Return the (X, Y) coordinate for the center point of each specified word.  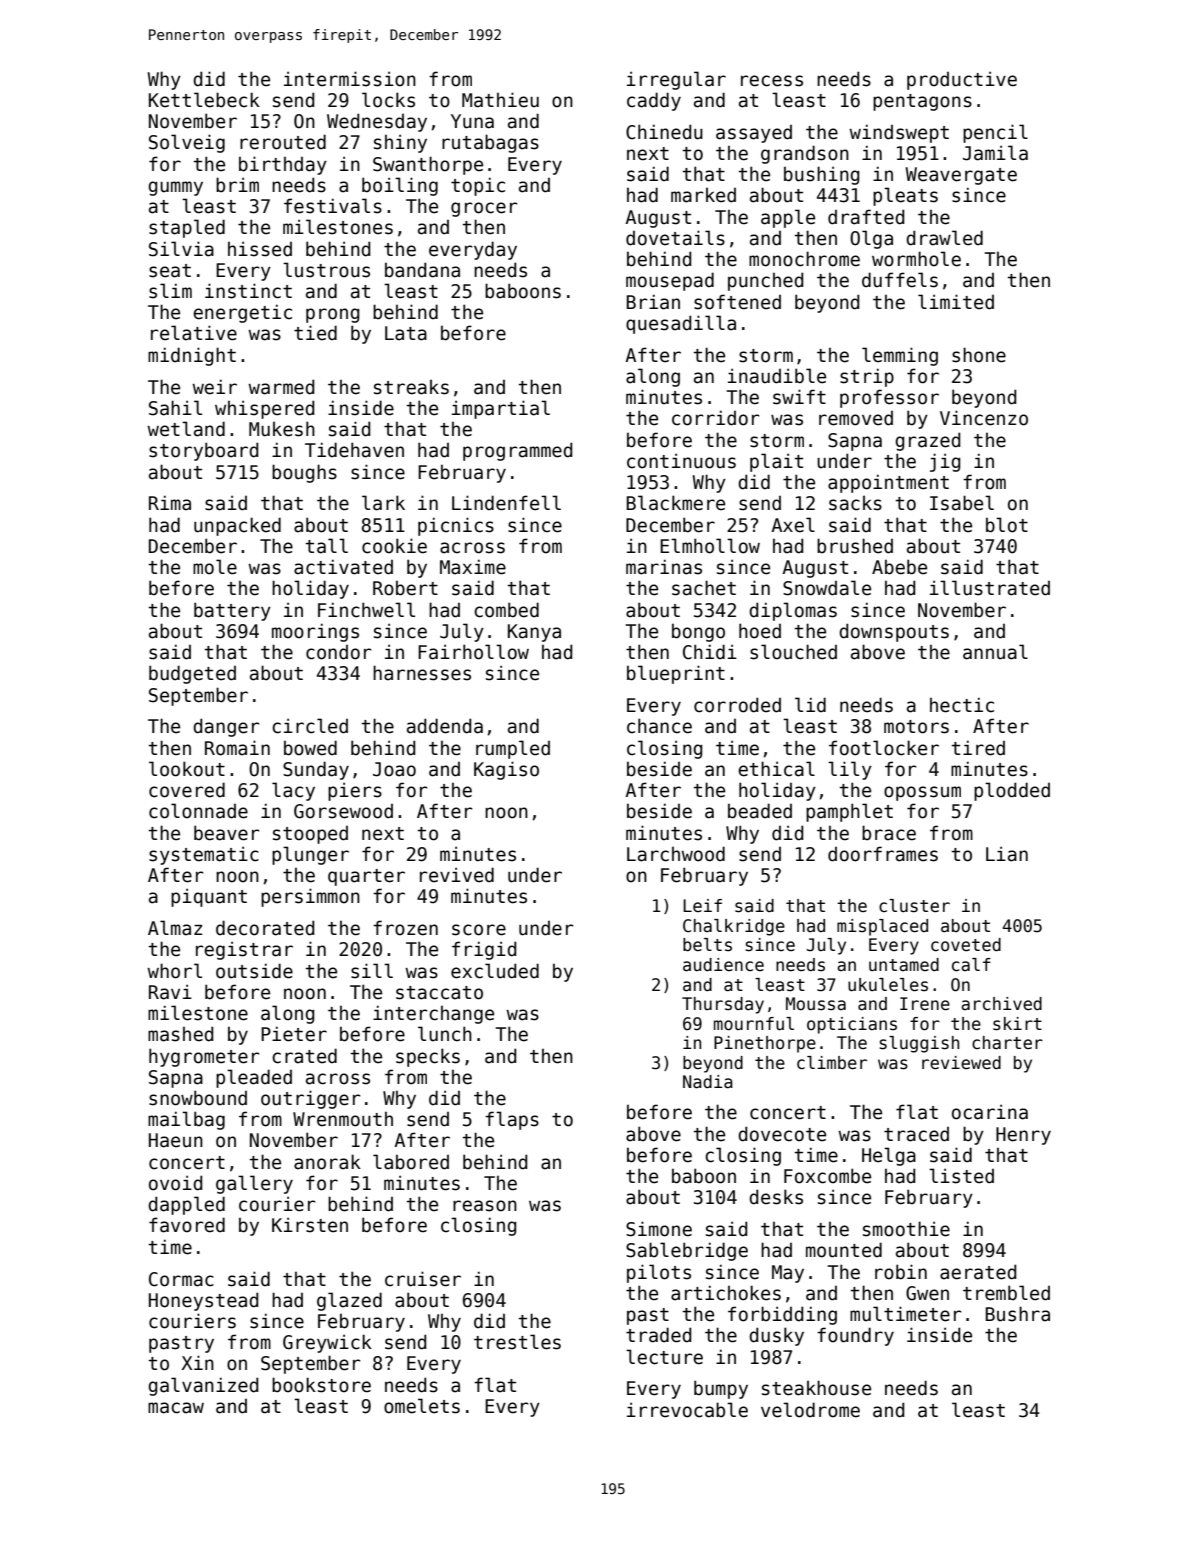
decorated (265, 928)
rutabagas (490, 143)
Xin (197, 1362)
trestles (517, 1342)
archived (1001, 1004)
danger (226, 727)
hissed (260, 249)
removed (856, 418)
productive (962, 80)
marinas (664, 567)
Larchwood (676, 854)
